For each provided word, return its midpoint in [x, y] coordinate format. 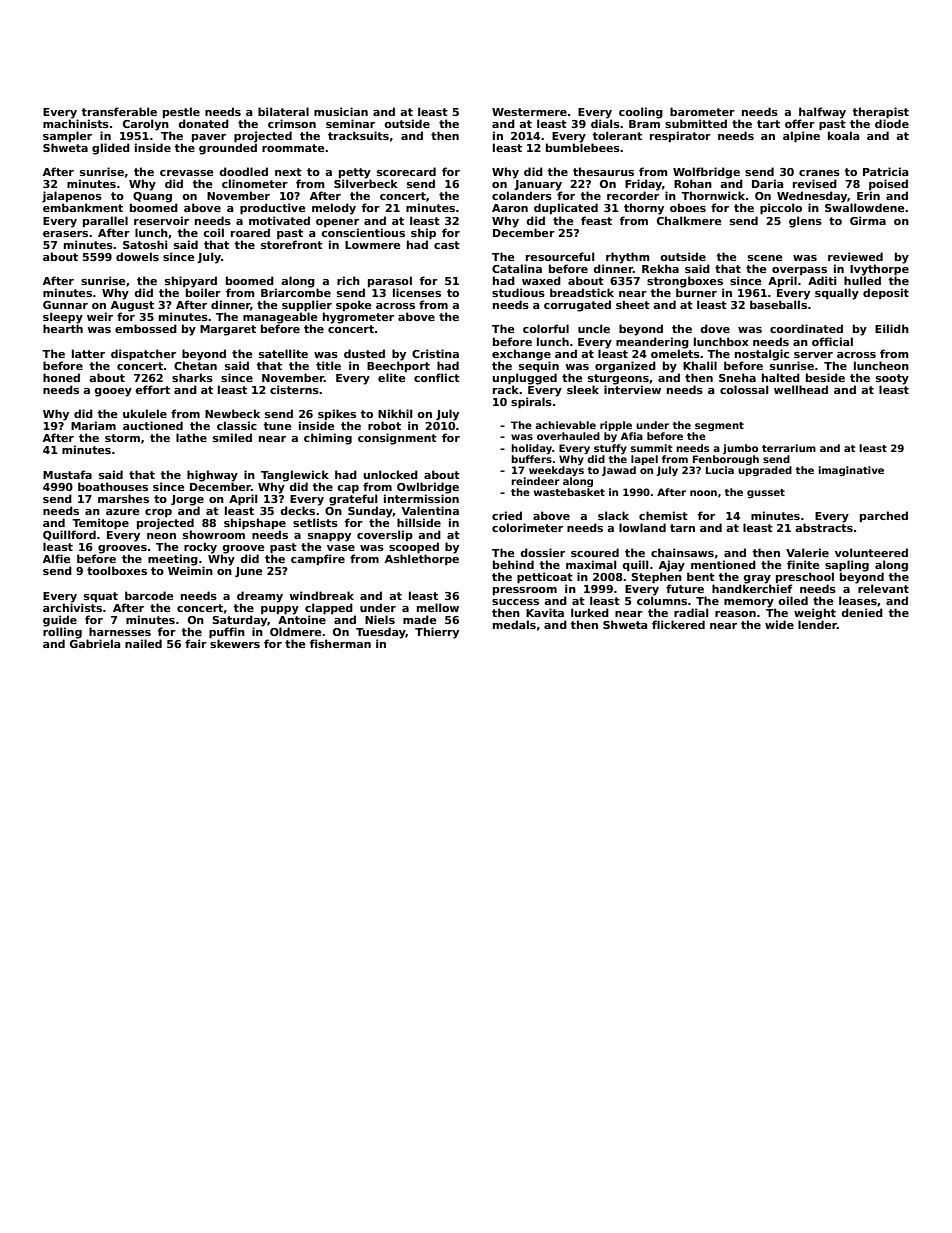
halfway [822, 113]
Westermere [529, 112]
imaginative [851, 471]
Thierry [437, 633]
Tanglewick [295, 476]
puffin [227, 632]
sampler [67, 136]
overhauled [568, 436]
